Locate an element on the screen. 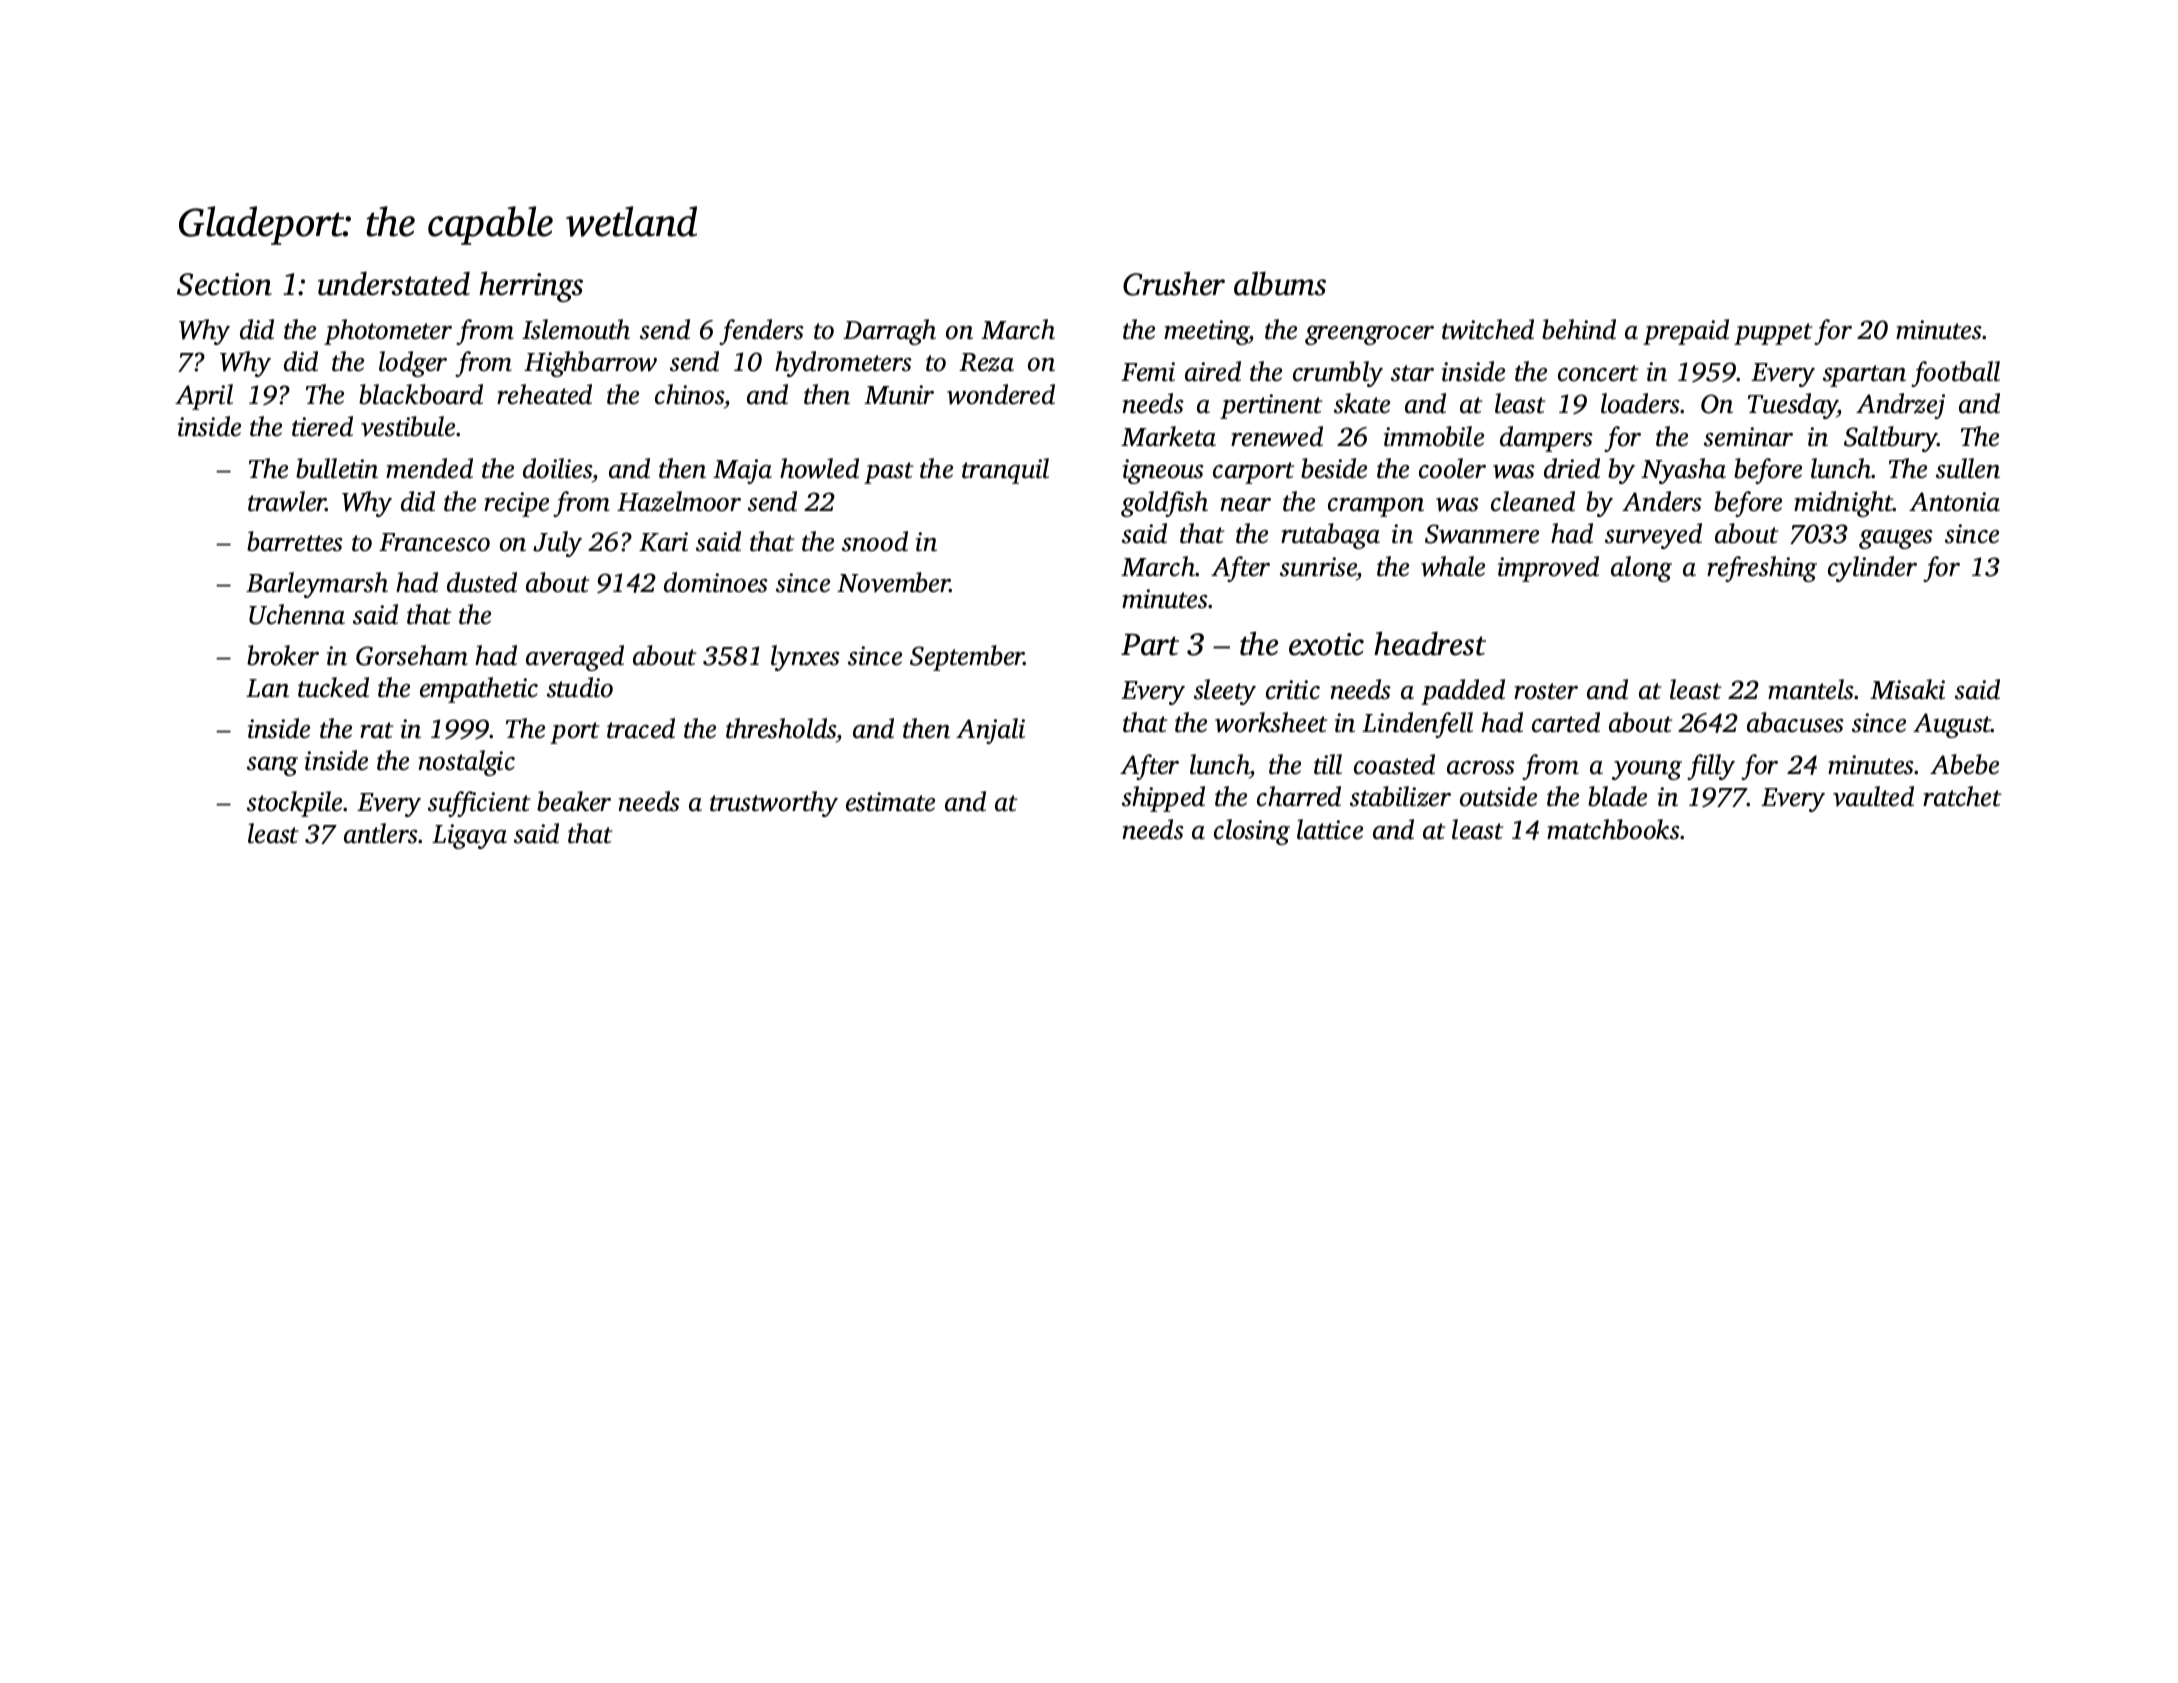 This screenshot has height=1683, width=2178. renewed is located at coordinates (1277, 436).
